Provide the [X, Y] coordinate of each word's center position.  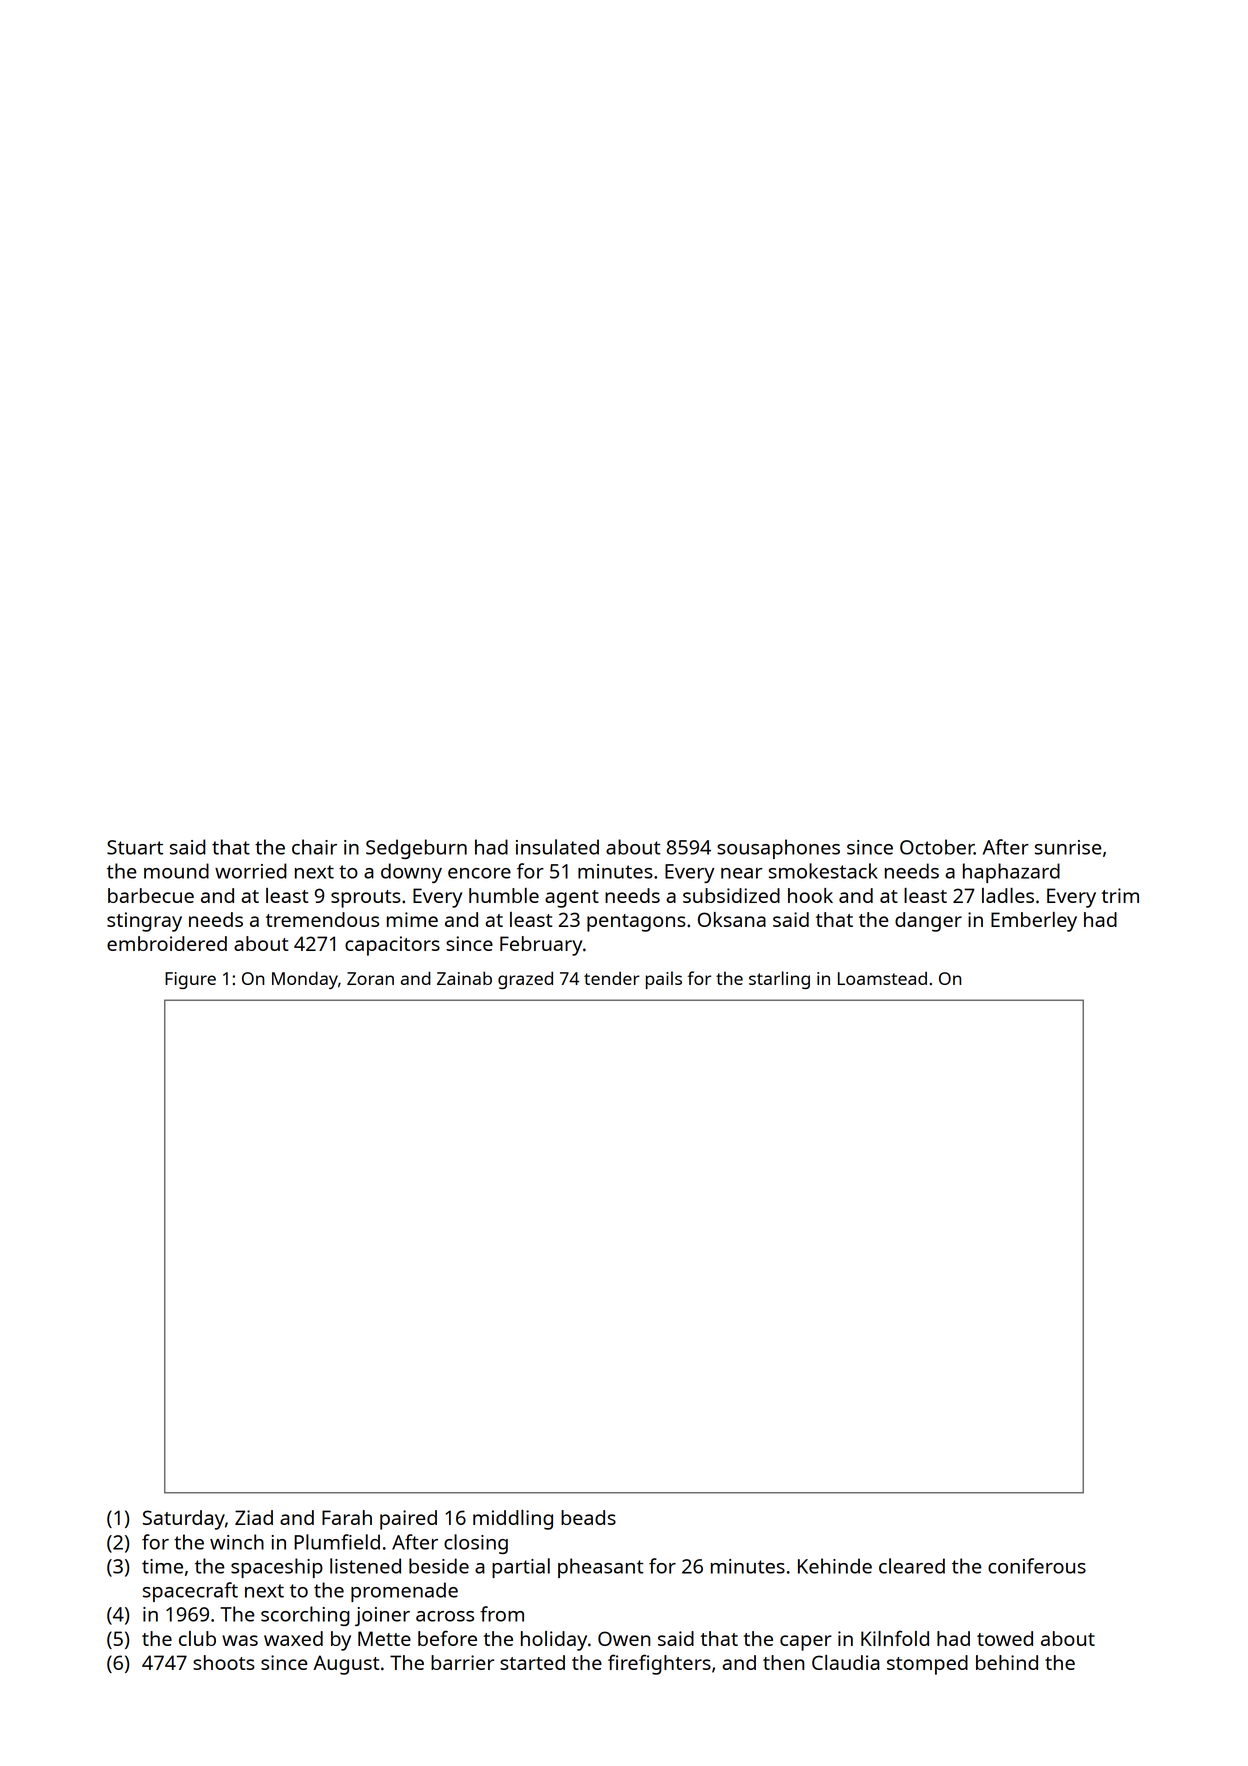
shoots [224, 1662]
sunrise [1068, 847]
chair [314, 847]
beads [588, 1517]
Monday [305, 980]
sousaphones [778, 849]
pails [664, 980]
